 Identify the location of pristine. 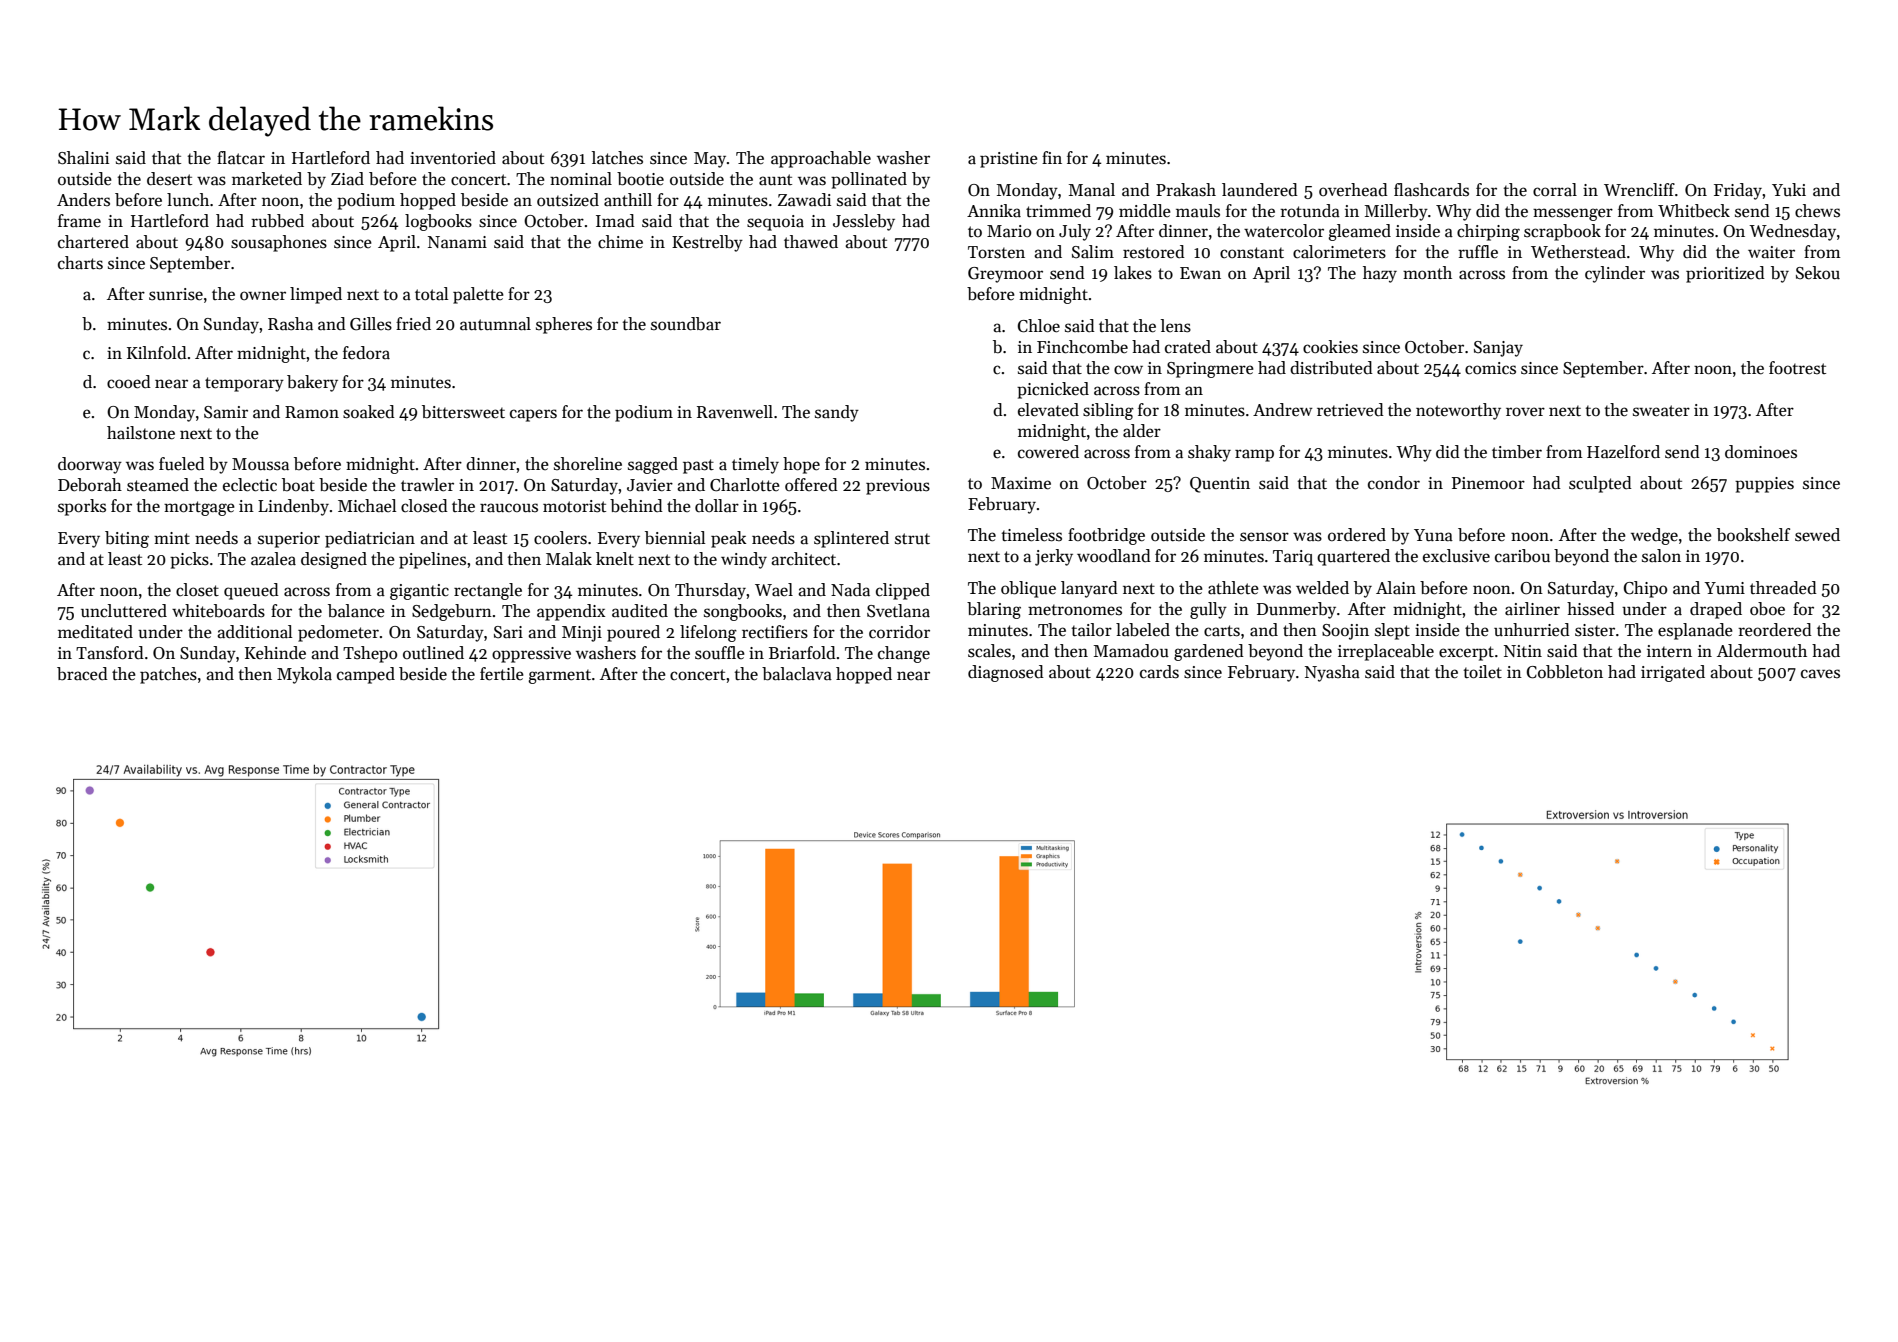
(1009, 160).
